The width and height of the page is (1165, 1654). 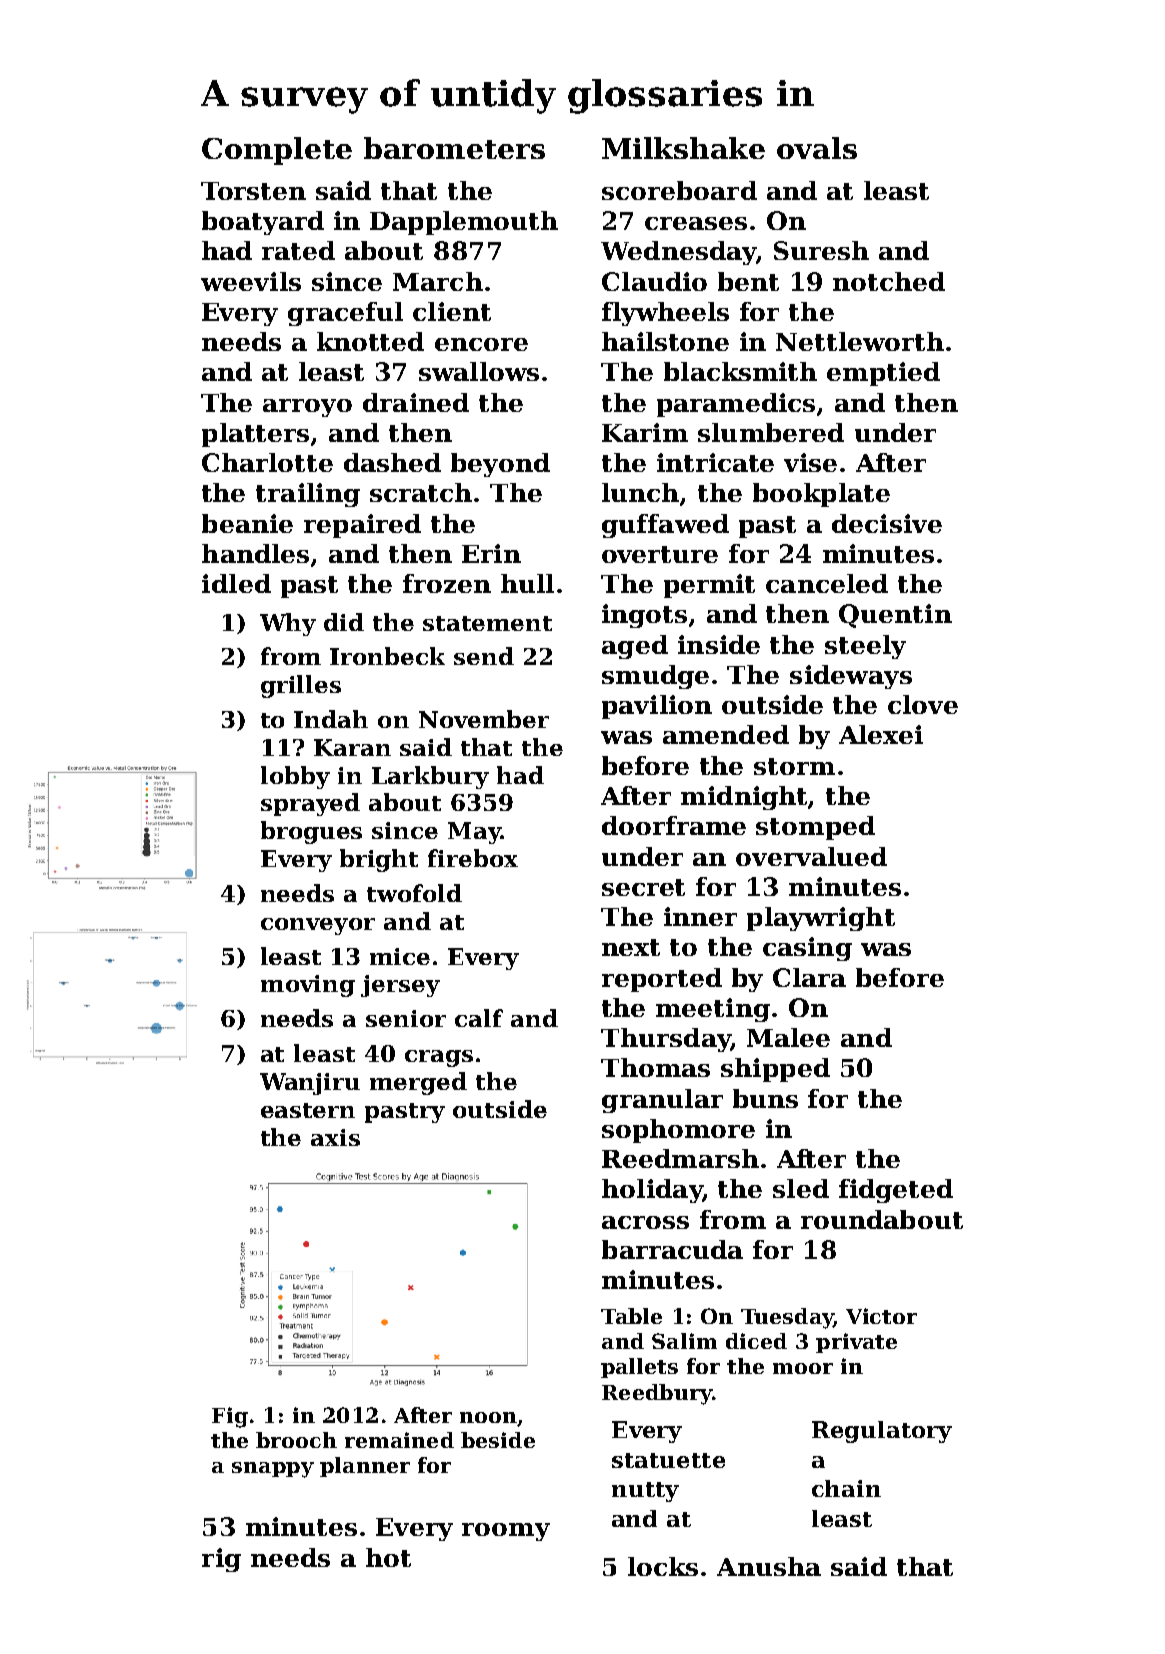 I want to click on steely, so click(x=865, y=647).
